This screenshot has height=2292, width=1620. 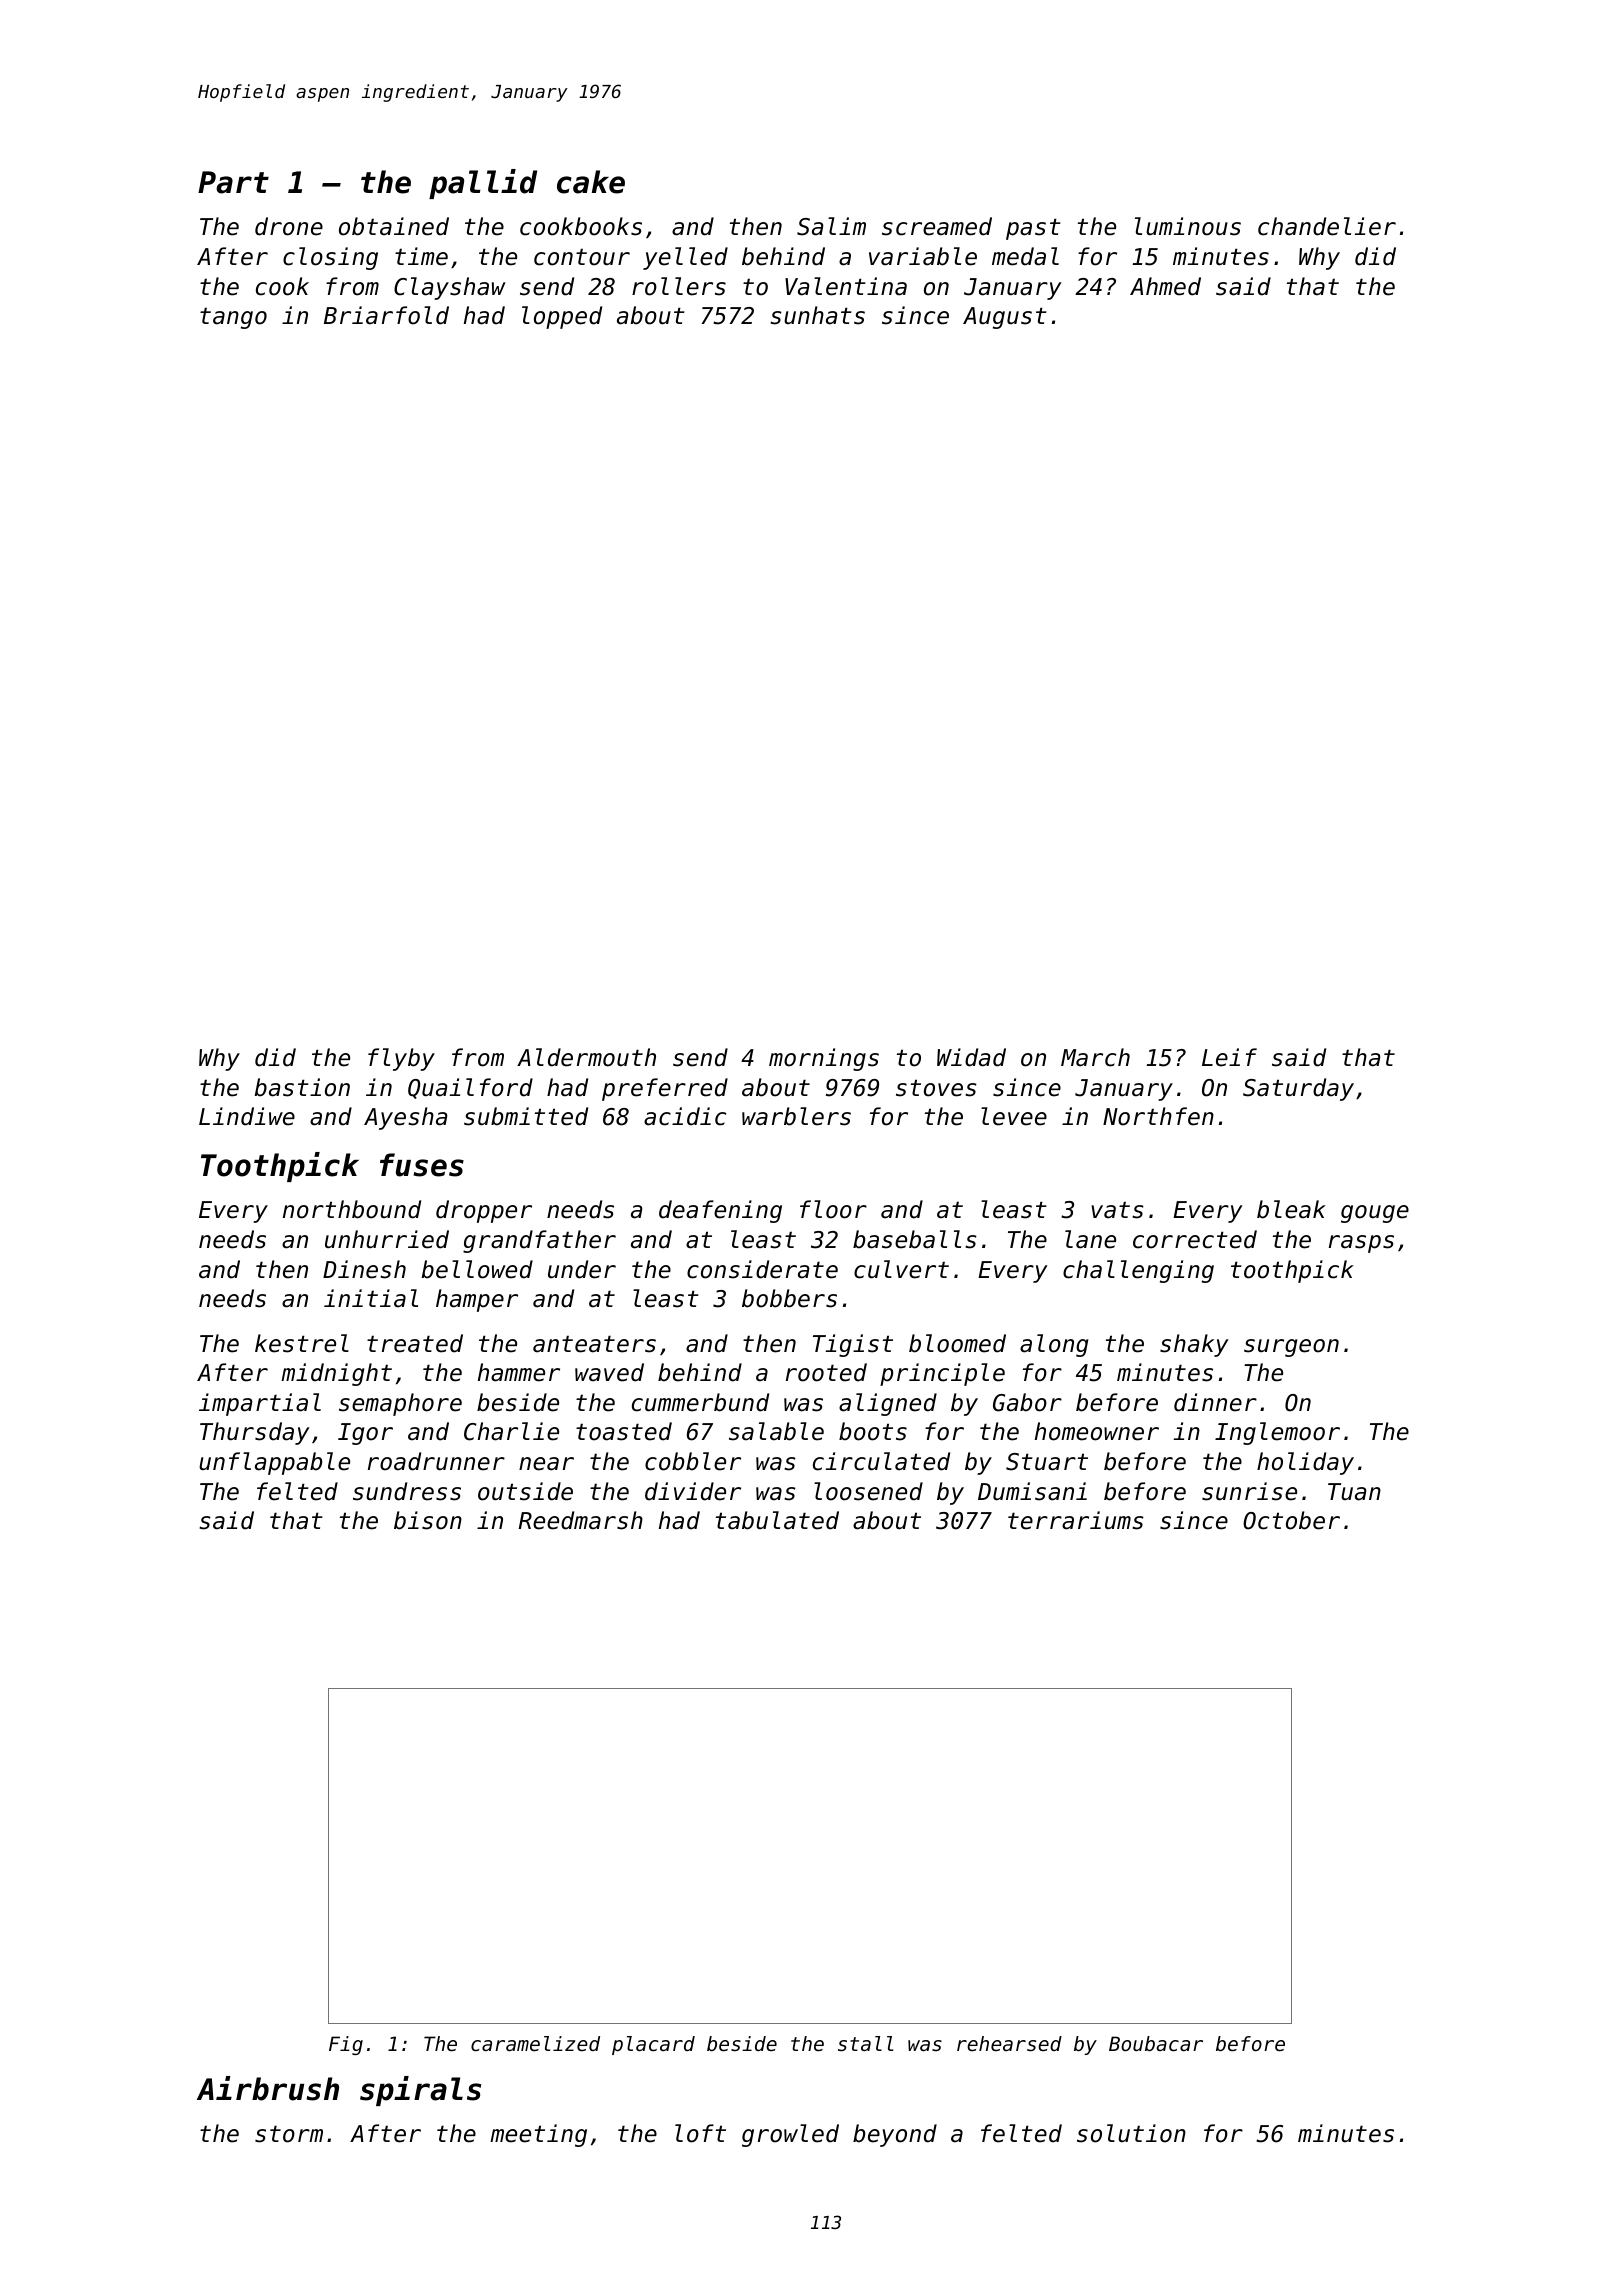 I want to click on culvert, so click(x=901, y=1269).
